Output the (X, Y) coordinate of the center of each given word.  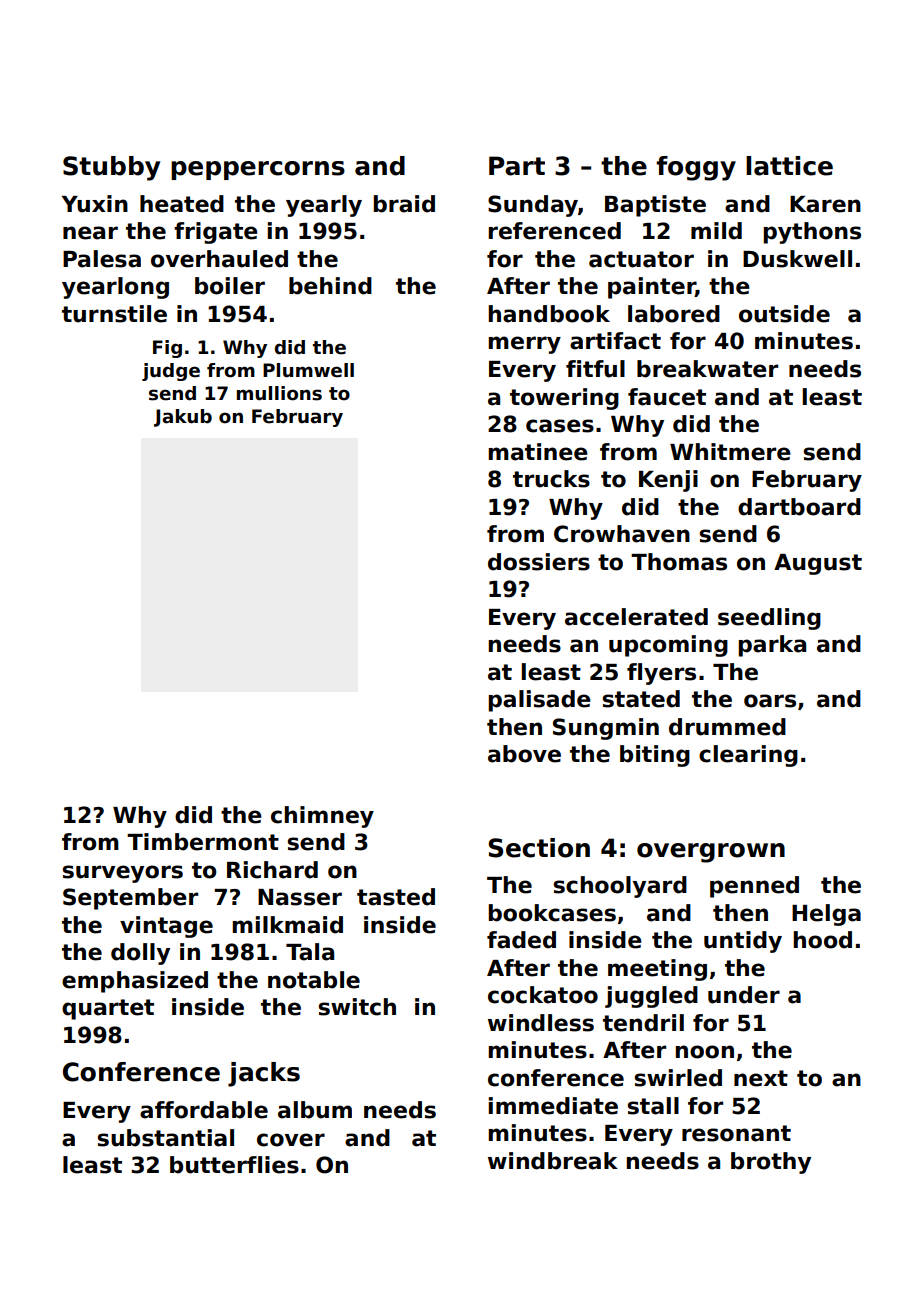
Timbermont (203, 842)
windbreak (553, 1161)
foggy (696, 168)
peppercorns (258, 170)
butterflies (234, 1165)
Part (517, 166)
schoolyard (620, 887)
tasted (396, 897)
